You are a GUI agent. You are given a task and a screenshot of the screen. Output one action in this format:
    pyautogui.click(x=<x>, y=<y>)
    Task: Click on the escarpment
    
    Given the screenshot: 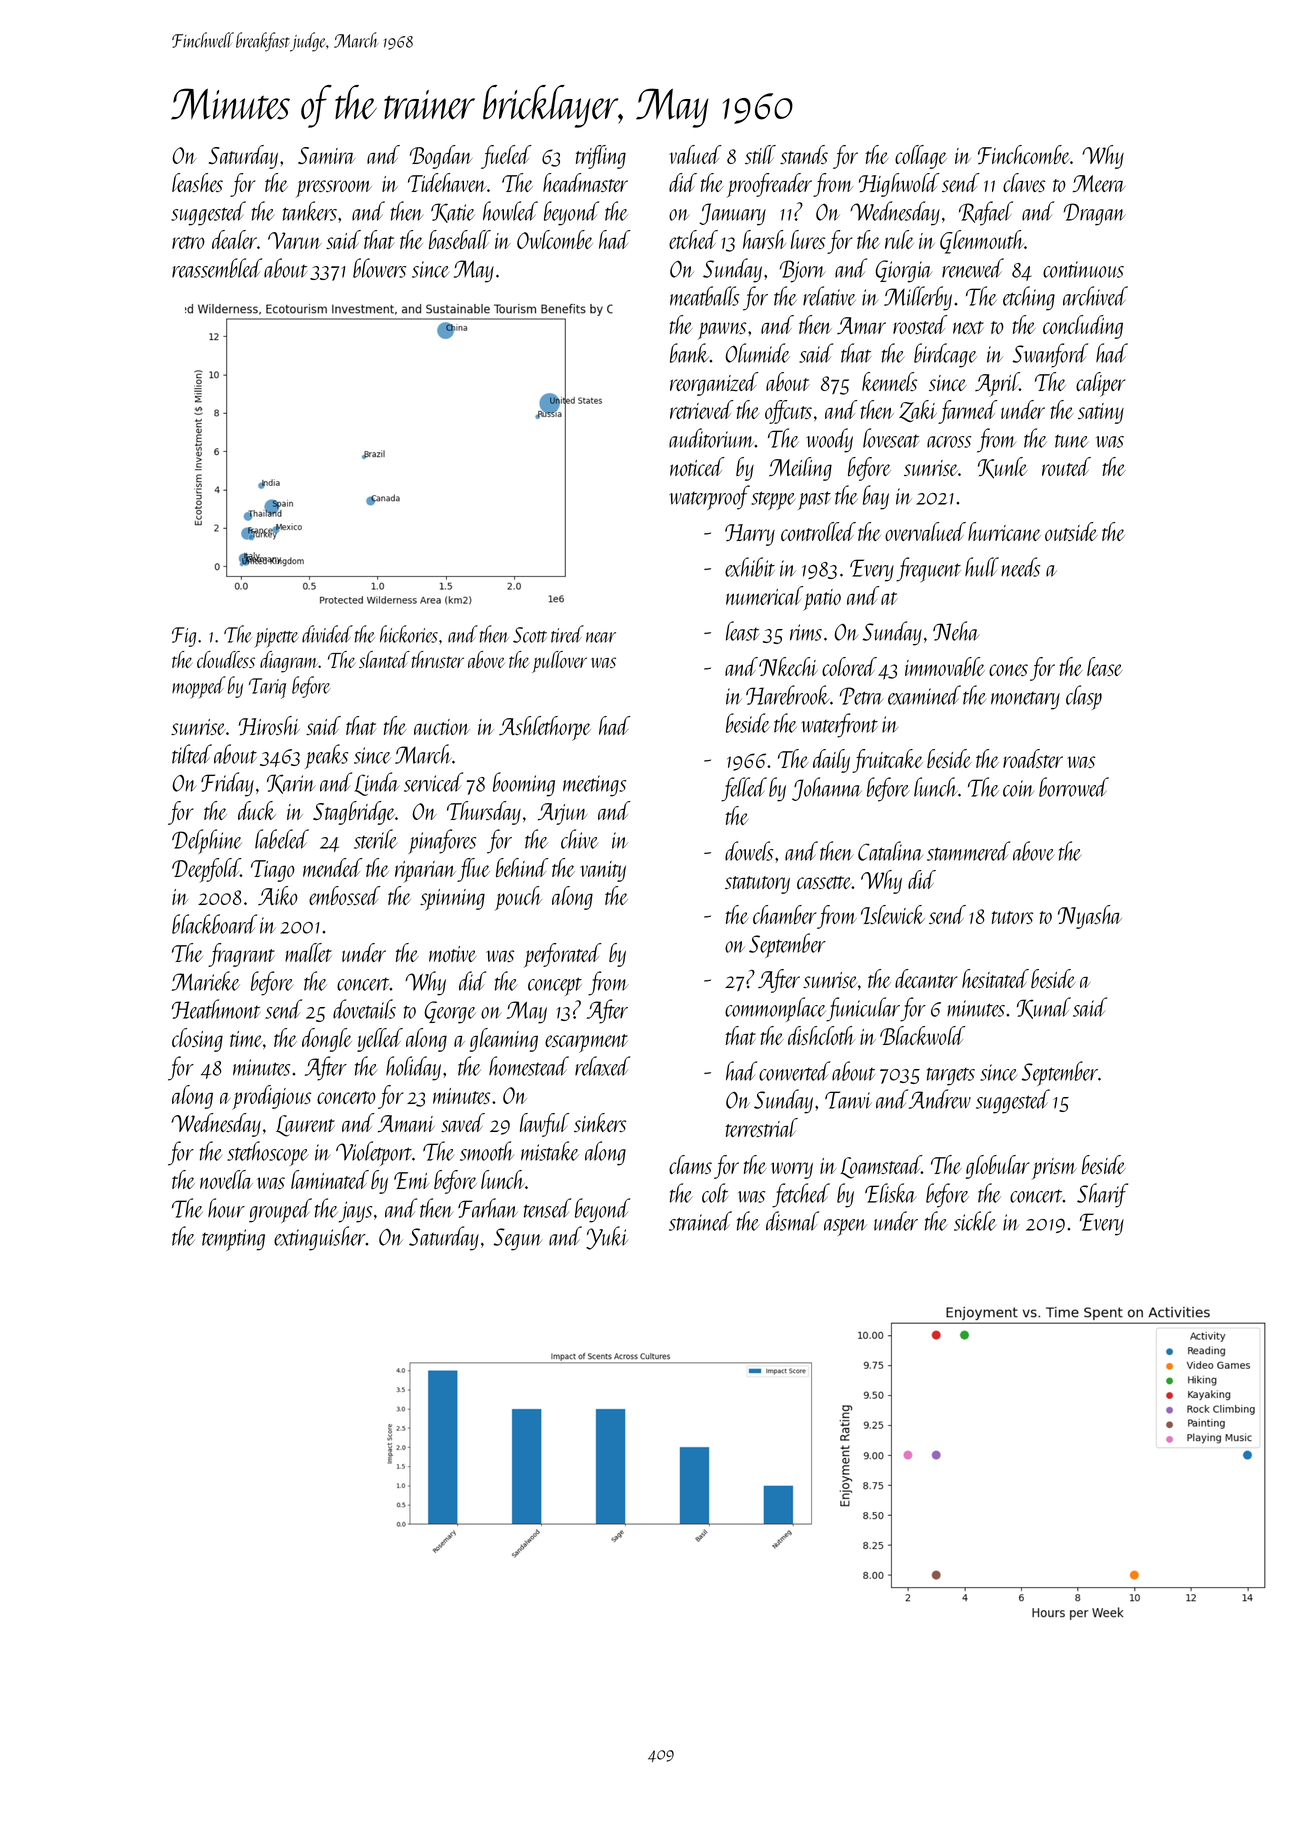 What is the action you would take?
    pyautogui.click(x=586, y=1043)
